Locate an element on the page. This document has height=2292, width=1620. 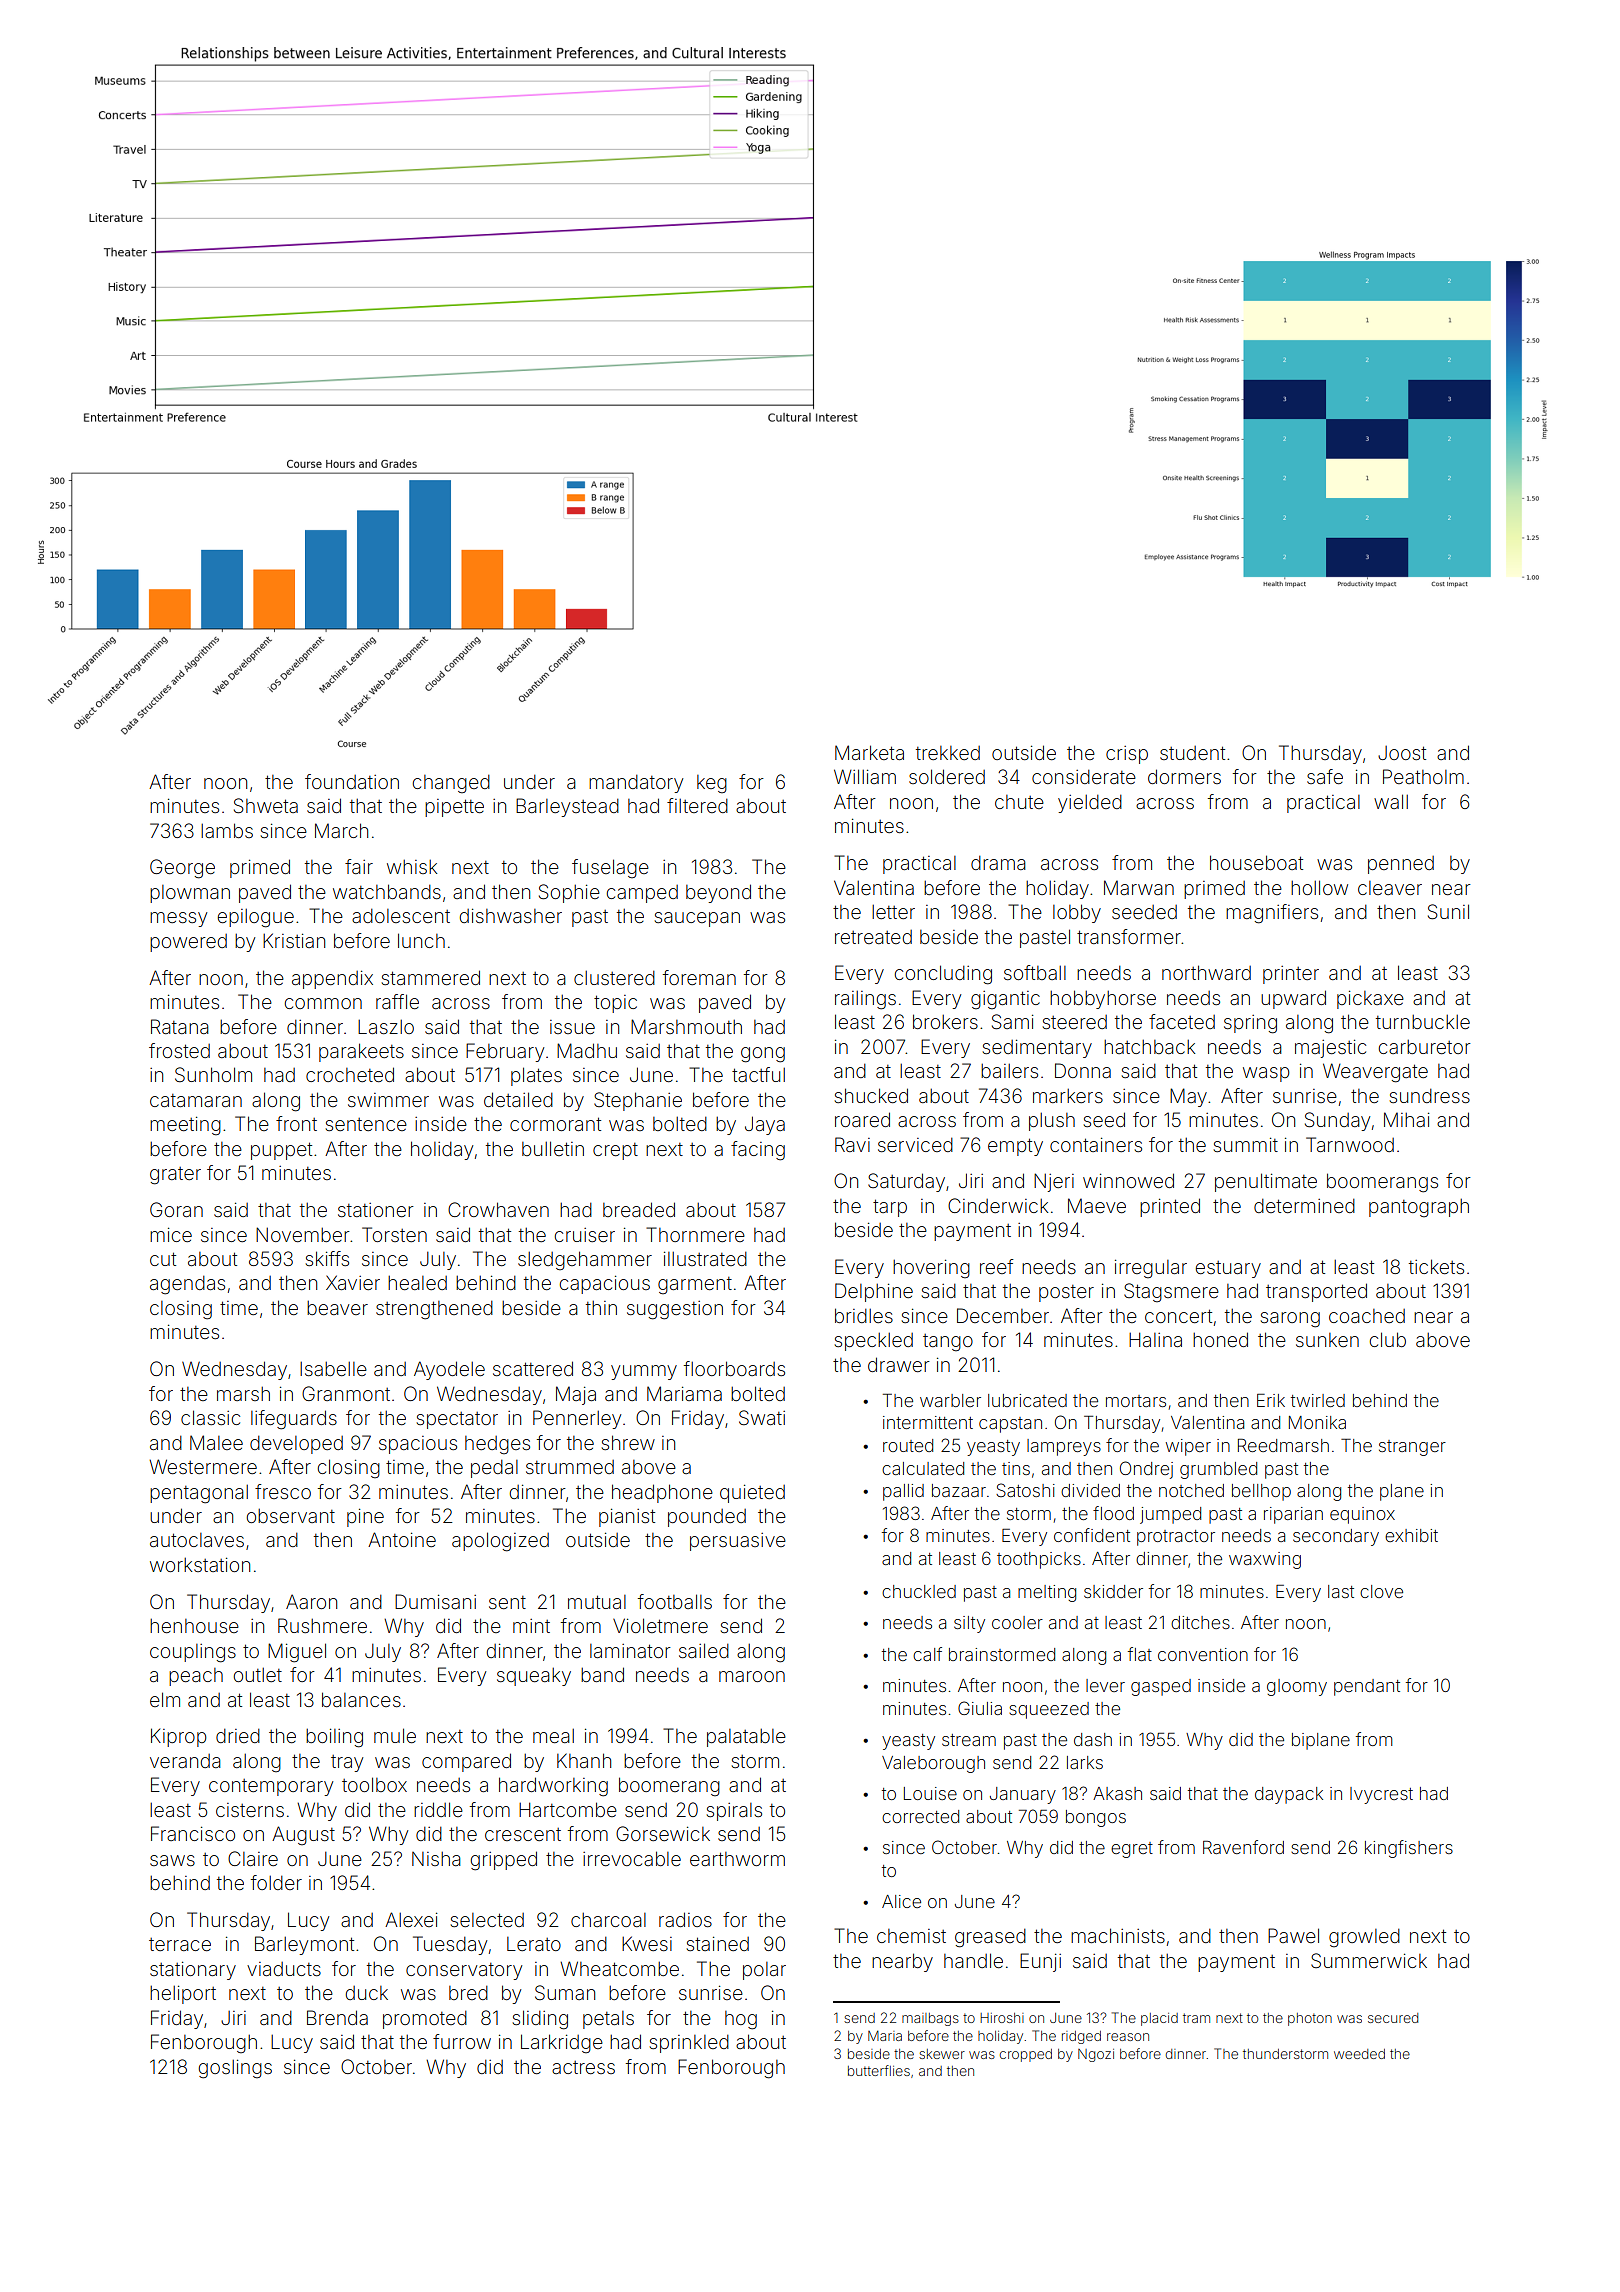
tactful is located at coordinates (758, 1074).
